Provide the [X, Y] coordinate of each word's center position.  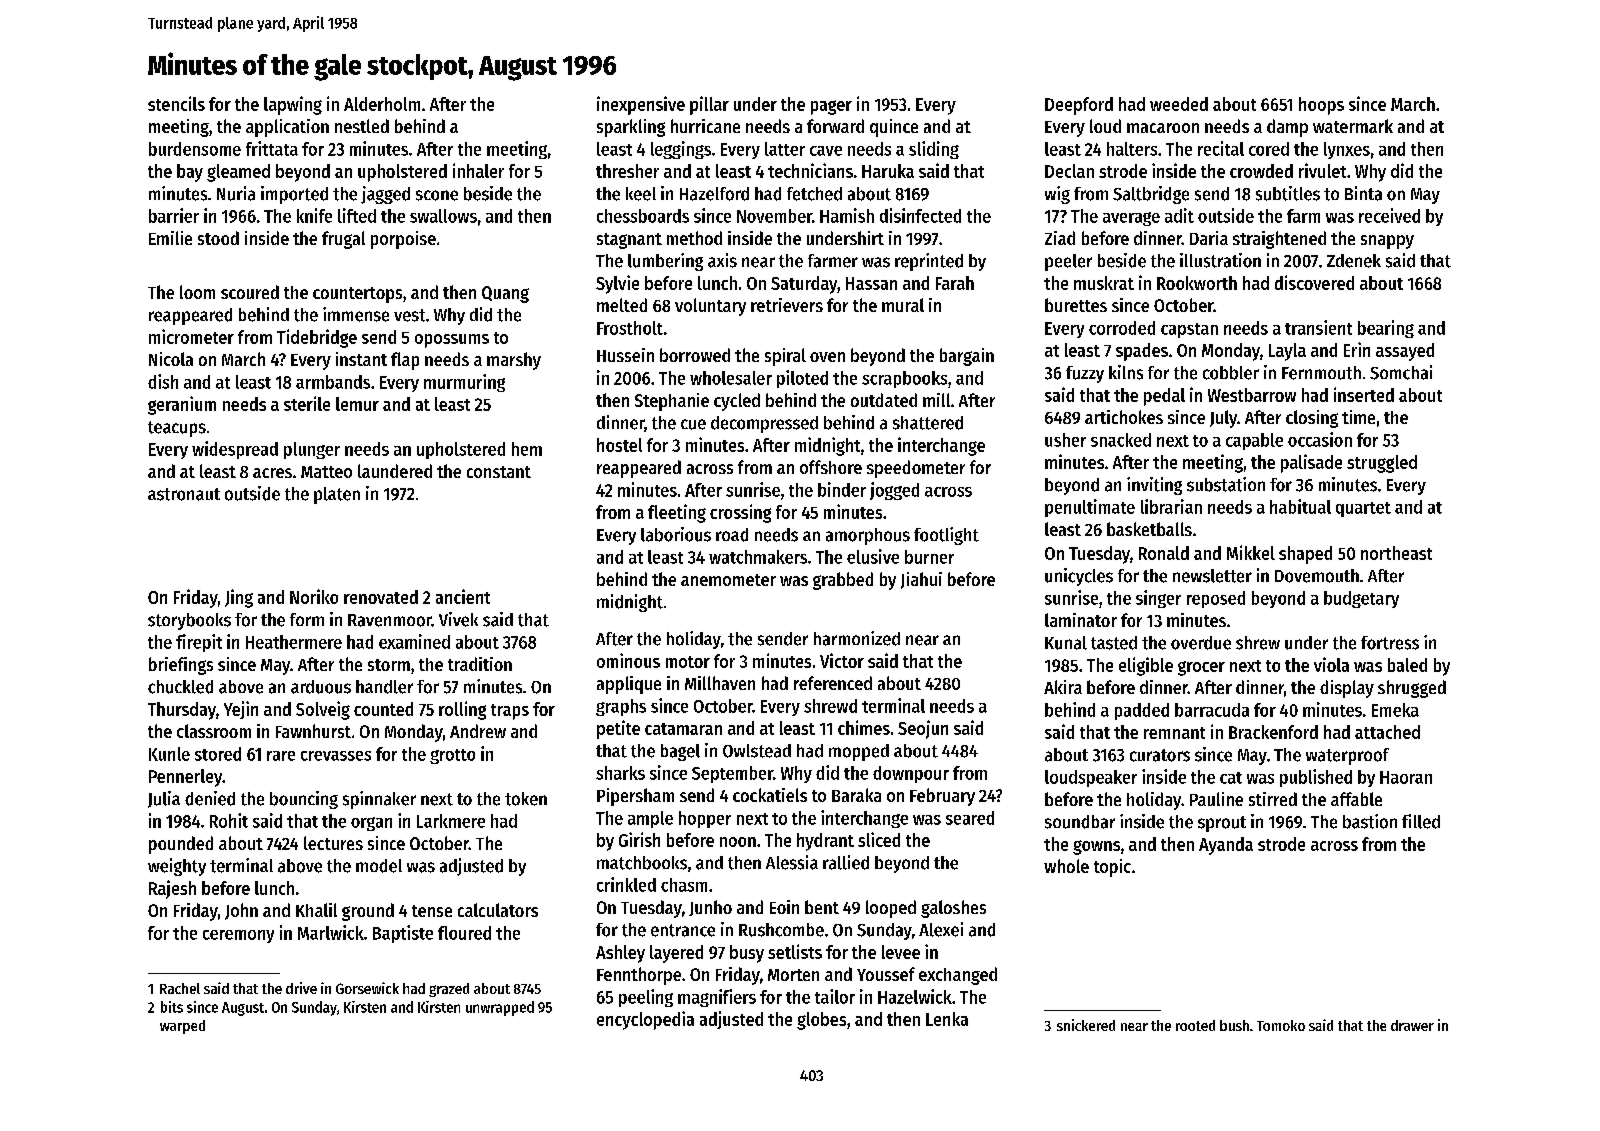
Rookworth [1197, 283]
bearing [1386, 329]
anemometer [728, 580]
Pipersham [635, 797]
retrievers [787, 305]
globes [821, 1021]
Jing [239, 598]
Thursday [182, 711]
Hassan [871, 283]
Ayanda [1226, 846]
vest [409, 315]
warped [182, 1027]
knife [314, 215]
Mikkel [1251, 552]
